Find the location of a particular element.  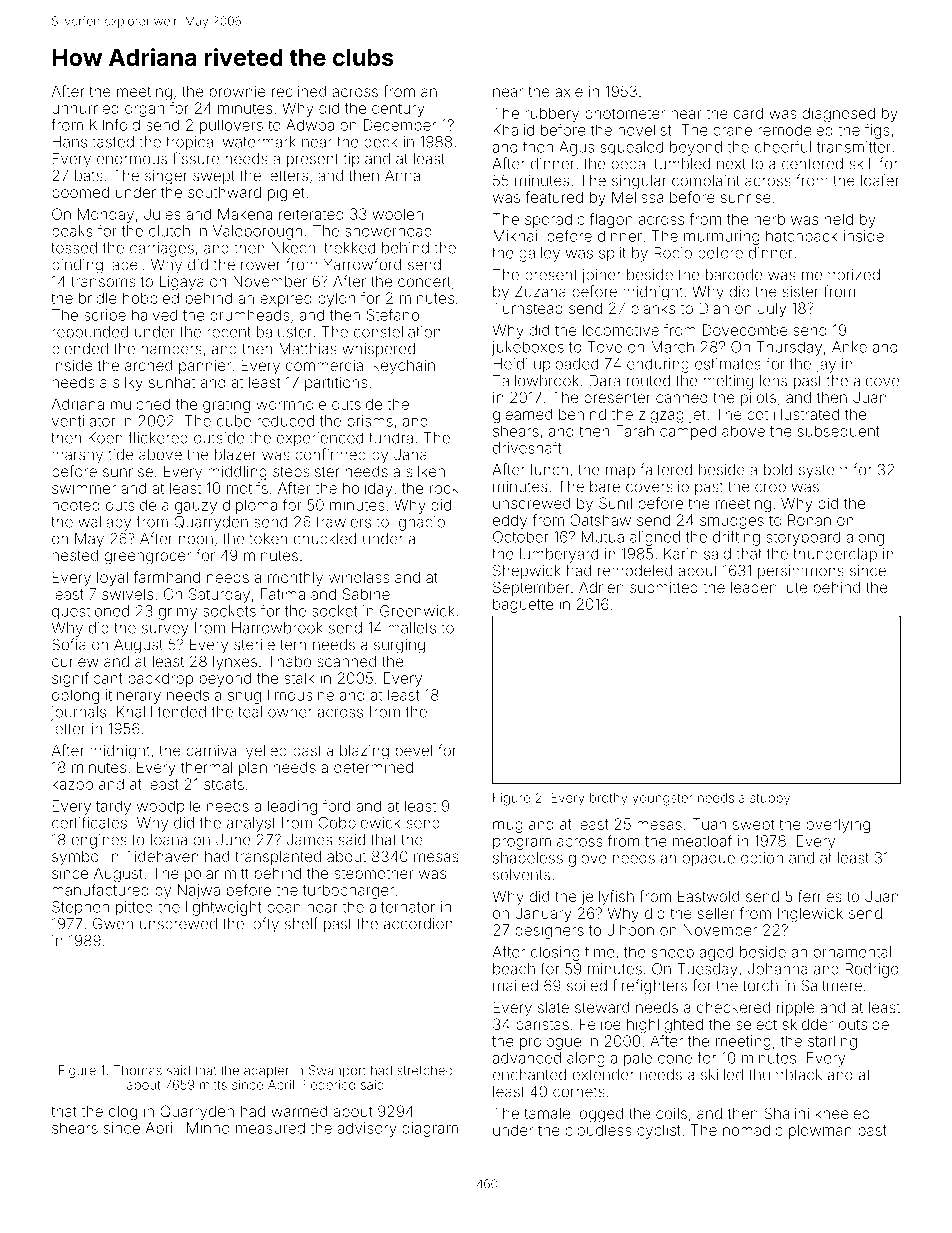

thermal is located at coordinates (206, 767).
